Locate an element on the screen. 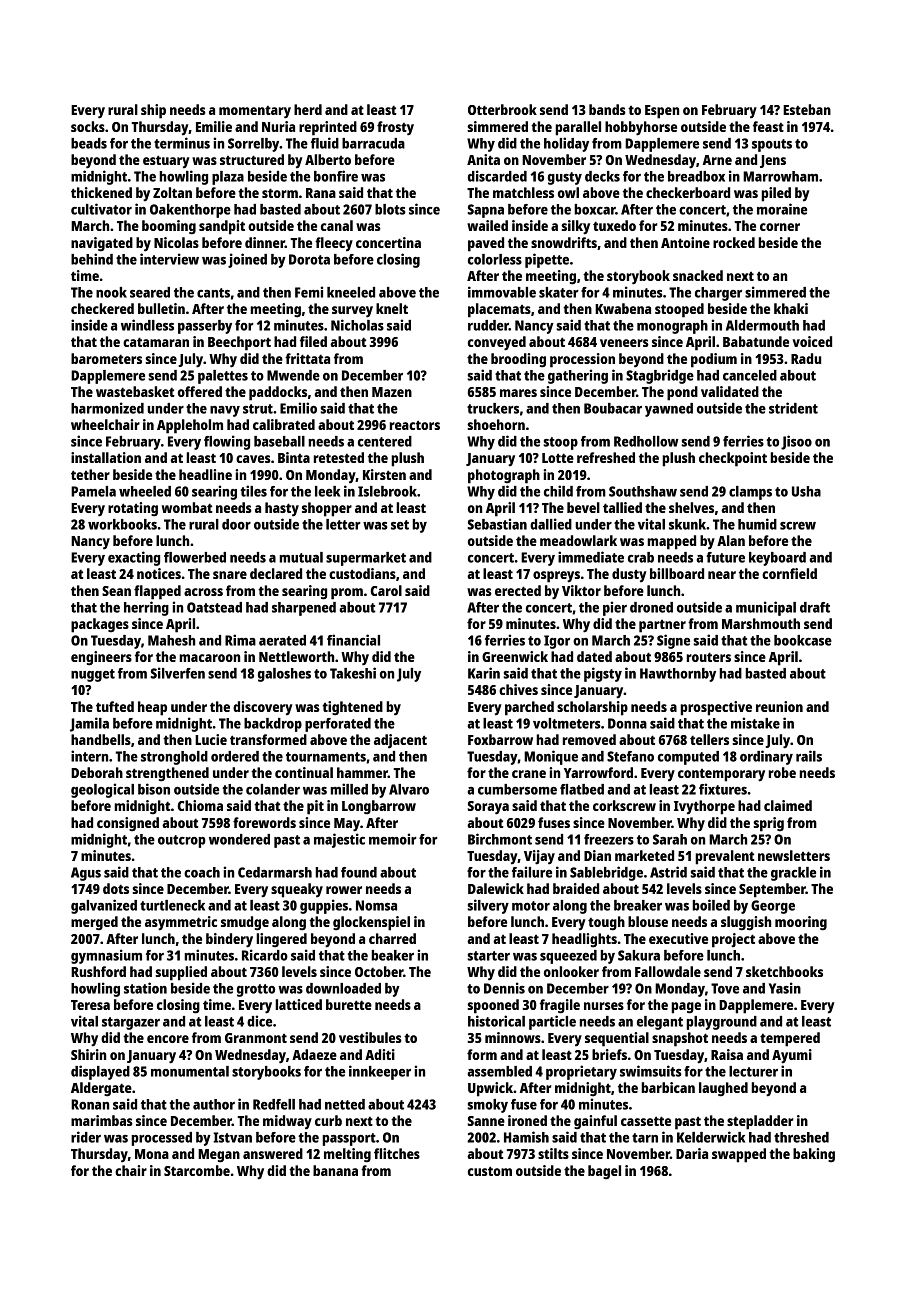 The image size is (908, 1316). Starcombe is located at coordinates (197, 1170).
